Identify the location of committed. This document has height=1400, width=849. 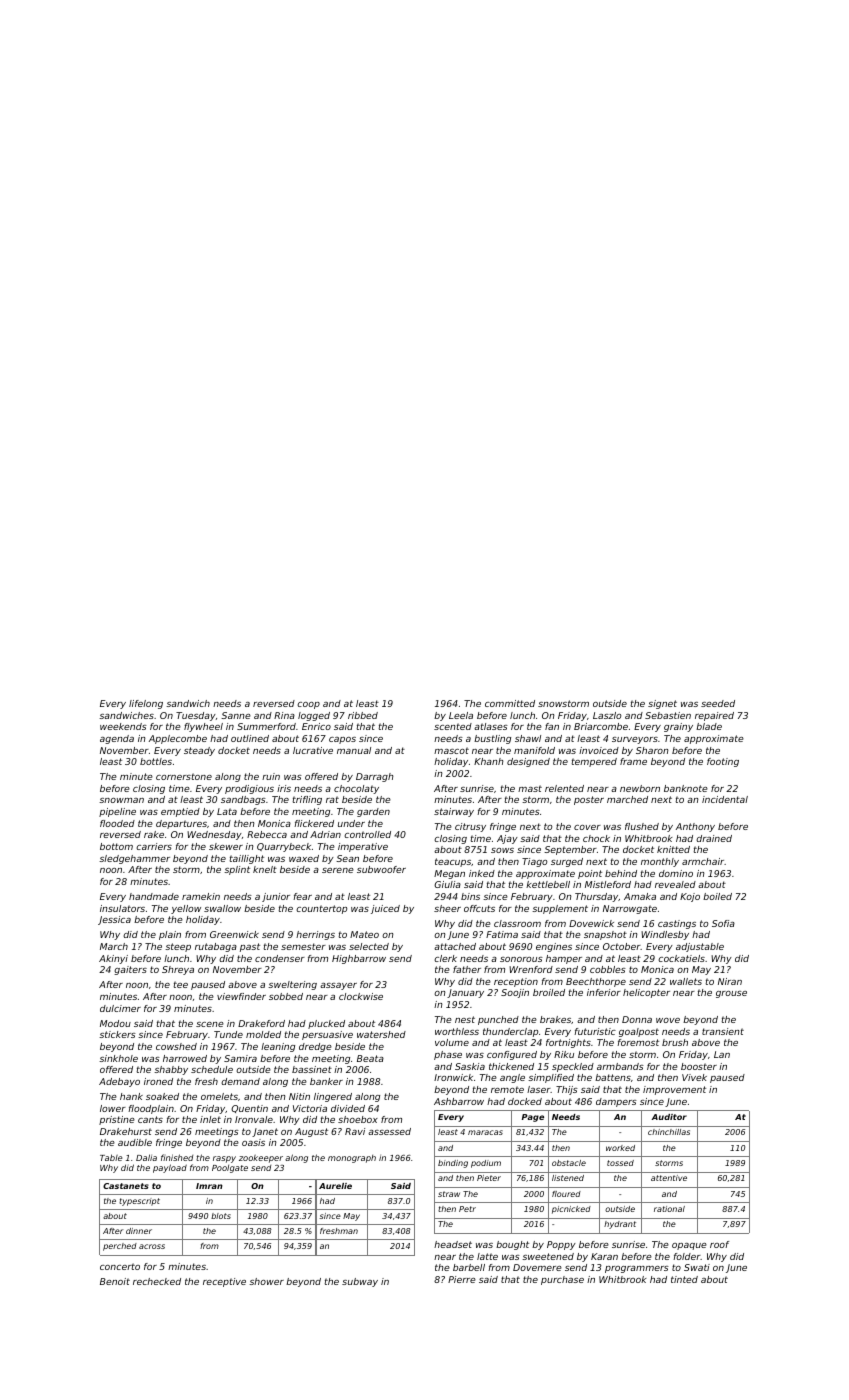
(510, 703).
